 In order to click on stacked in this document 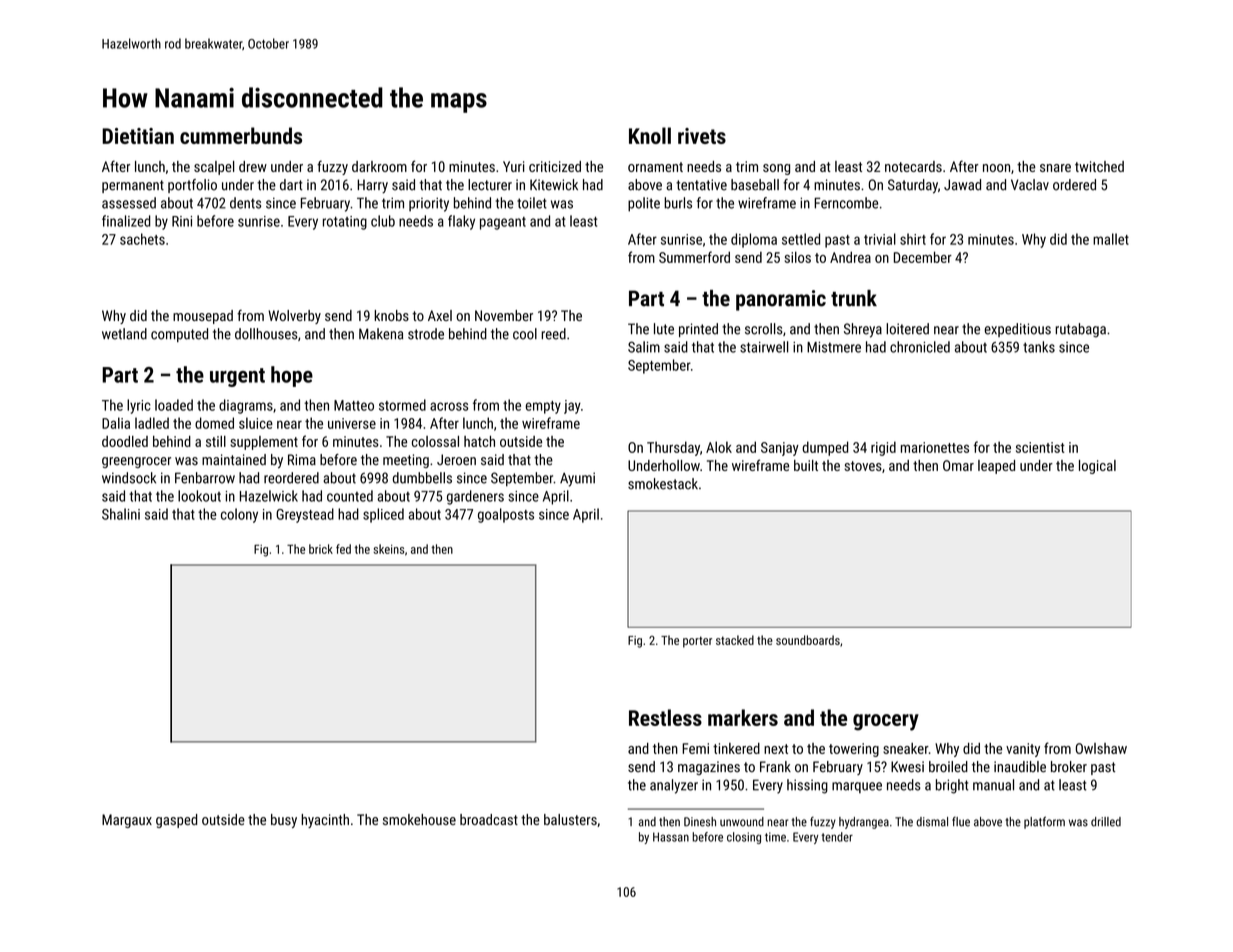, I will do `click(735, 640)`.
